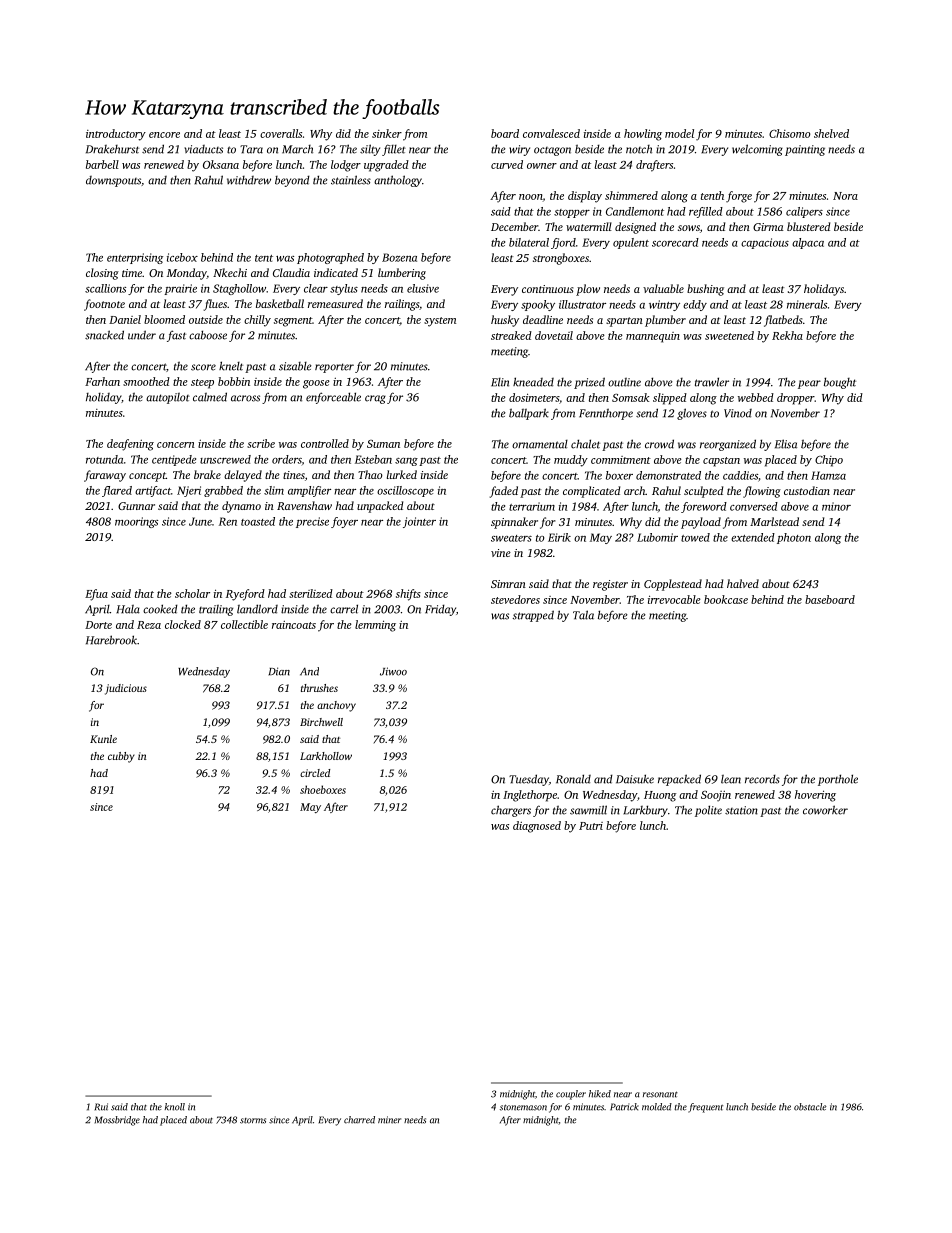  Describe the element at coordinates (323, 789) in the screenshot. I see `shoeboxes` at that location.
